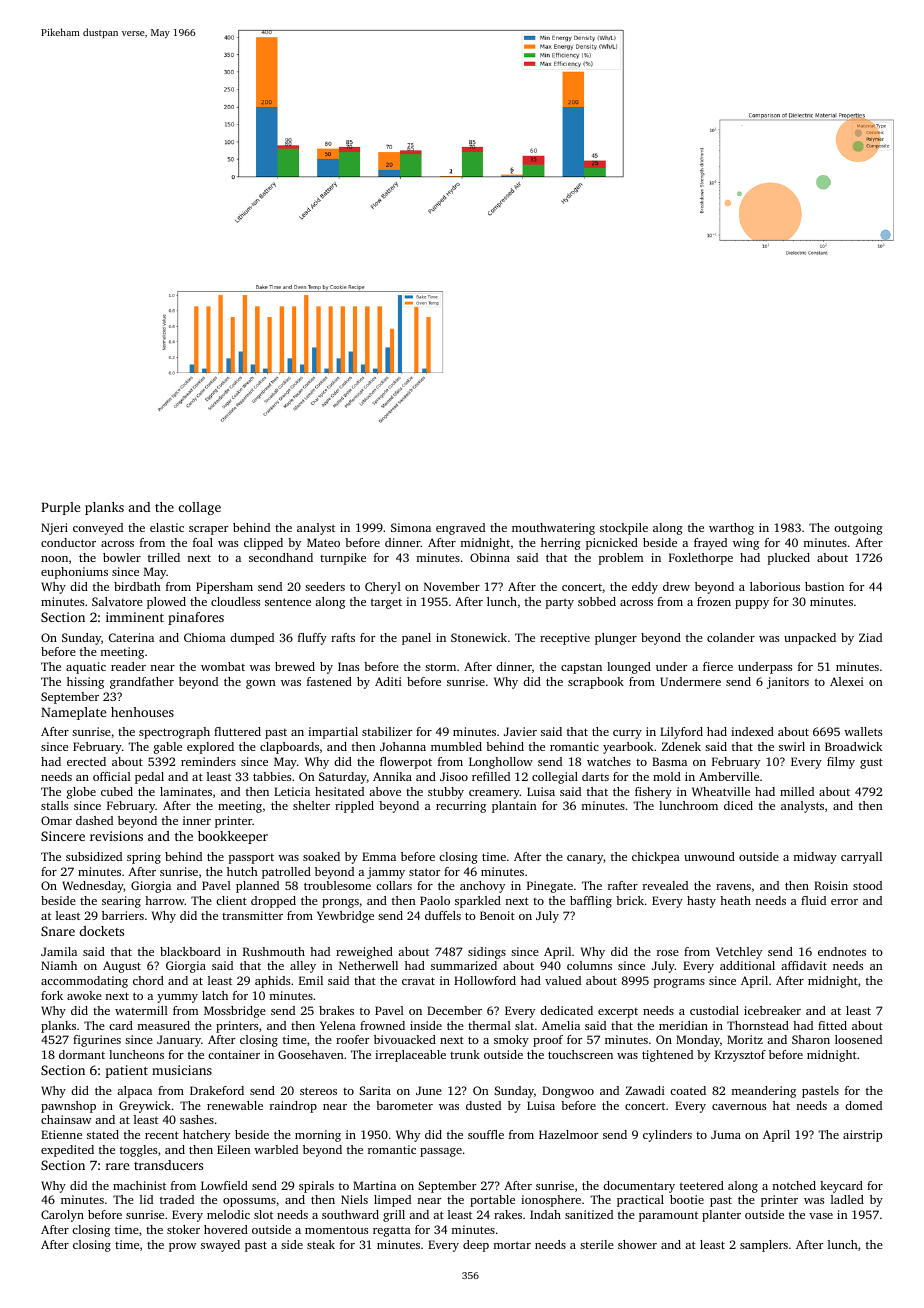 Image resolution: width=924 pixels, height=1308 pixels. Describe the element at coordinates (804, 965) in the document. I see `affidavit` at that location.
